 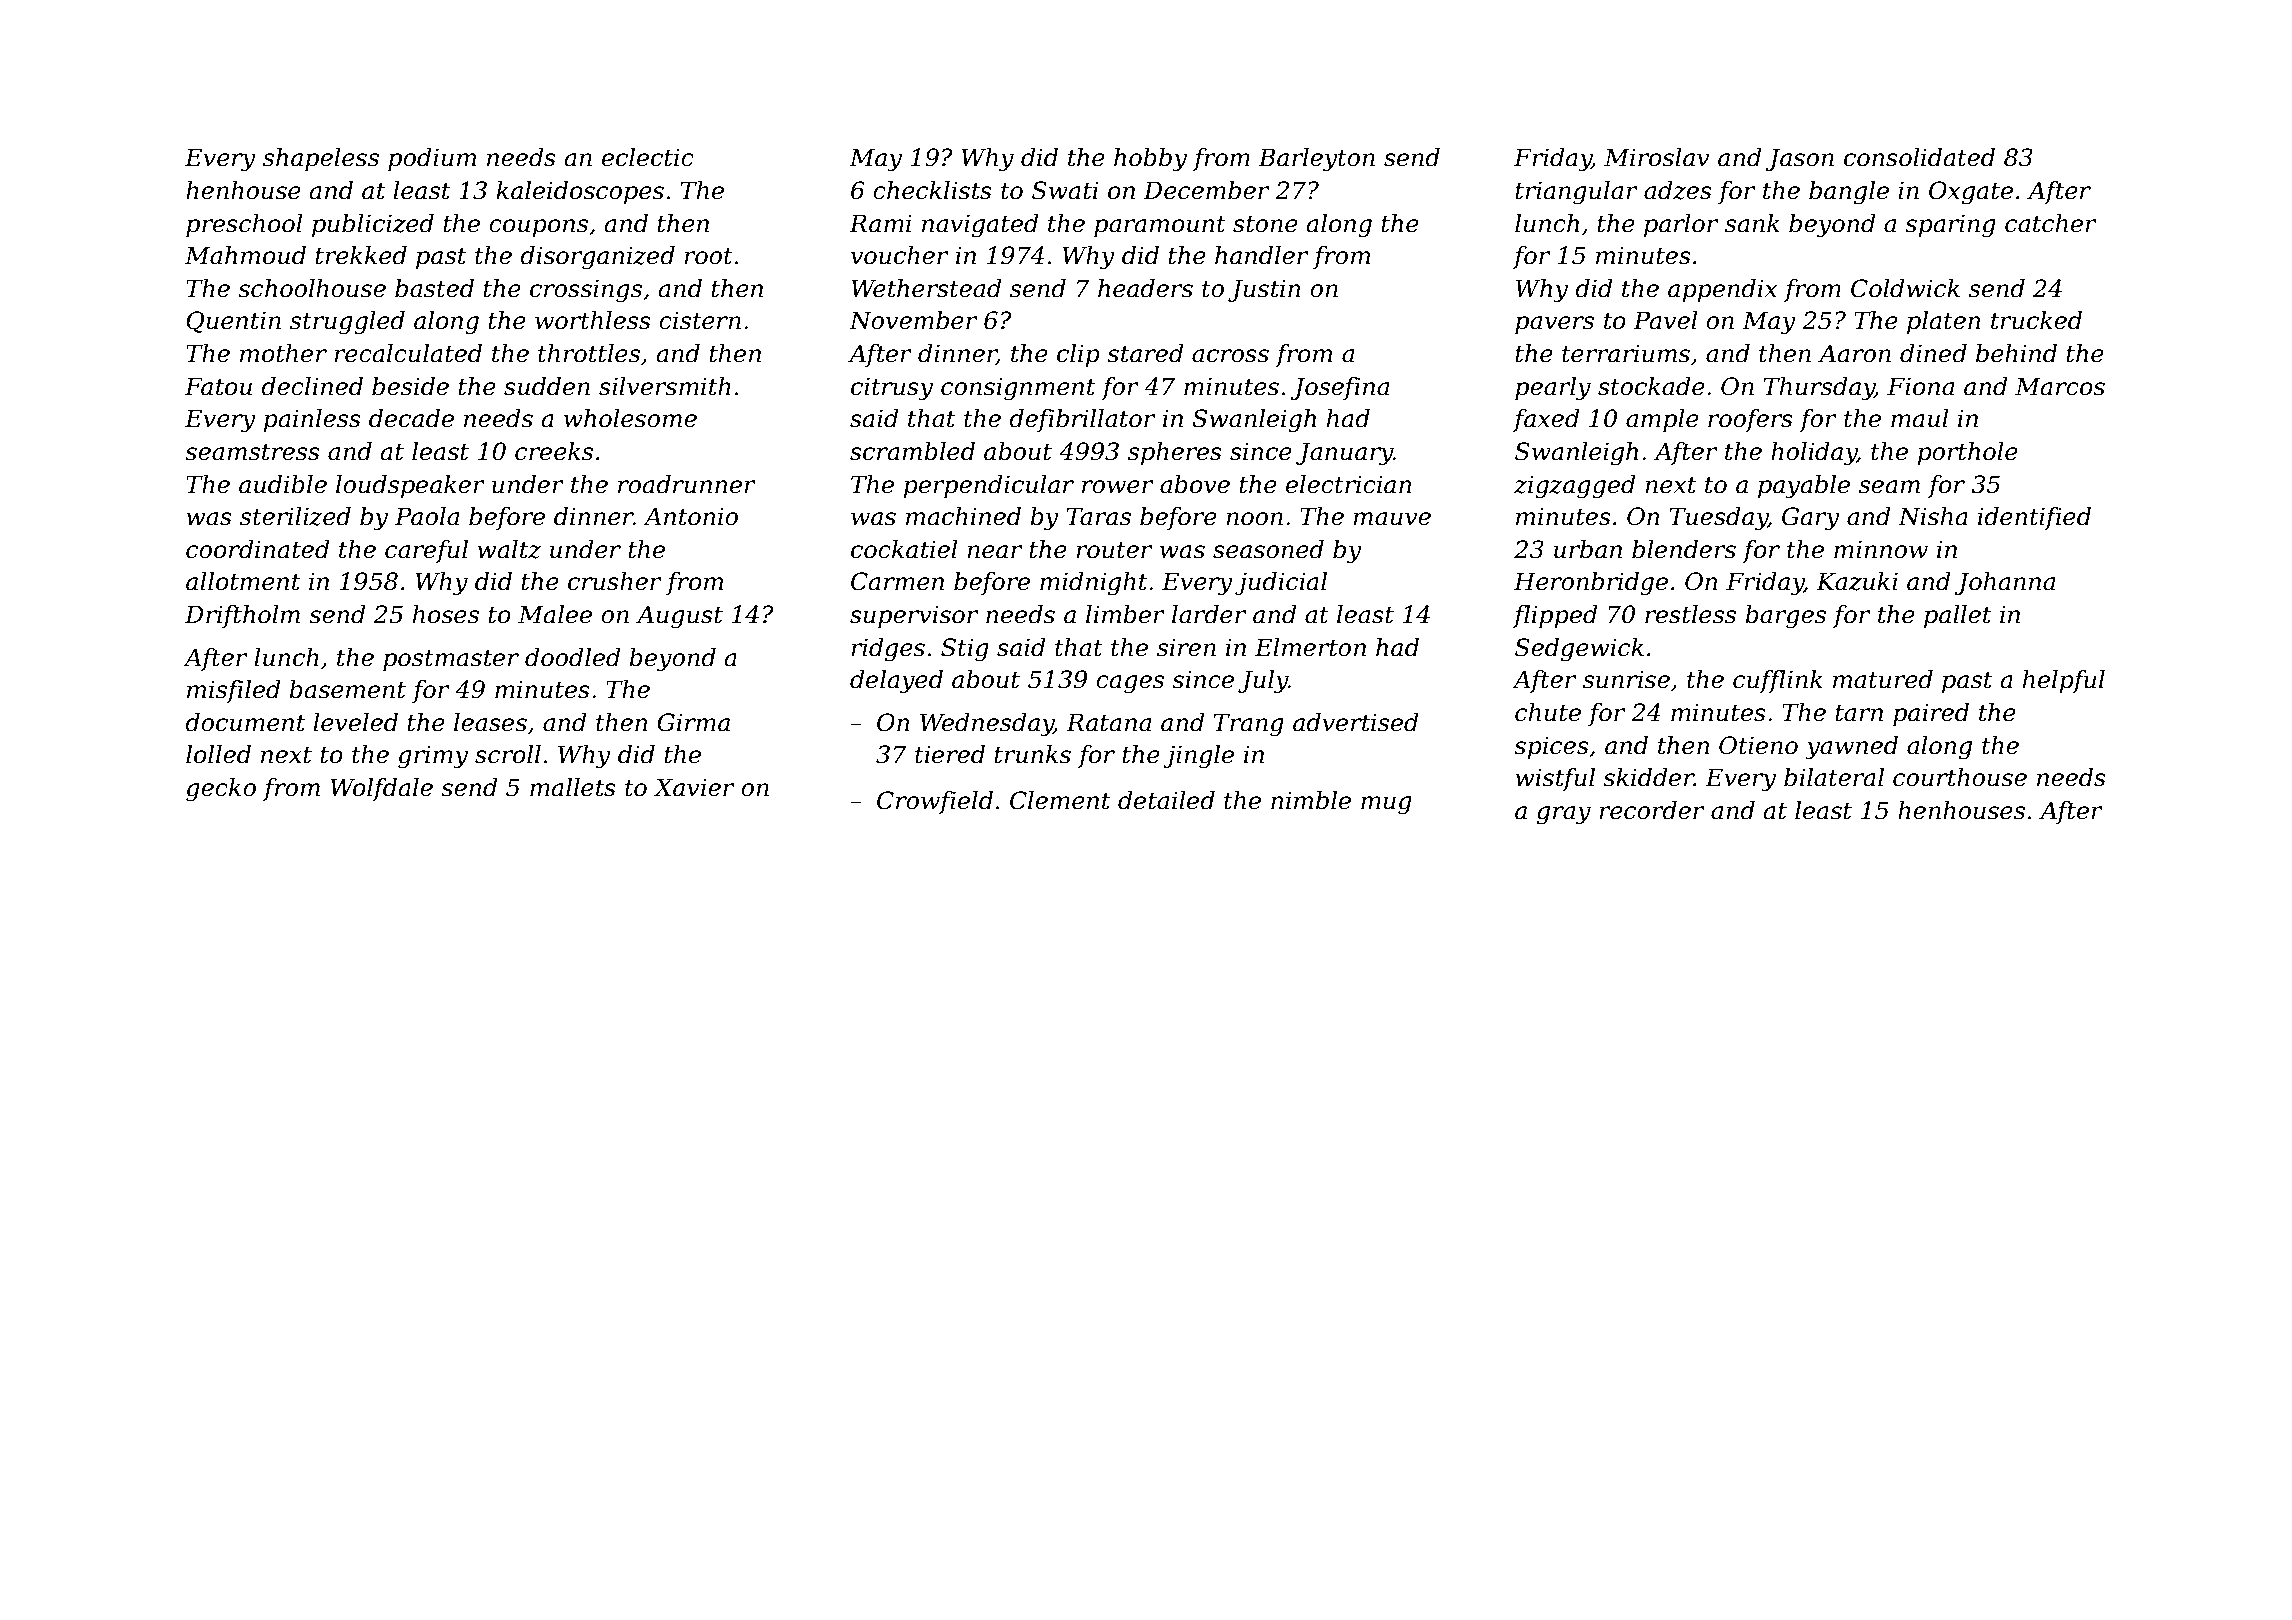 What do you see at coordinates (1750, 420) in the screenshot?
I see `roofers` at bounding box center [1750, 420].
